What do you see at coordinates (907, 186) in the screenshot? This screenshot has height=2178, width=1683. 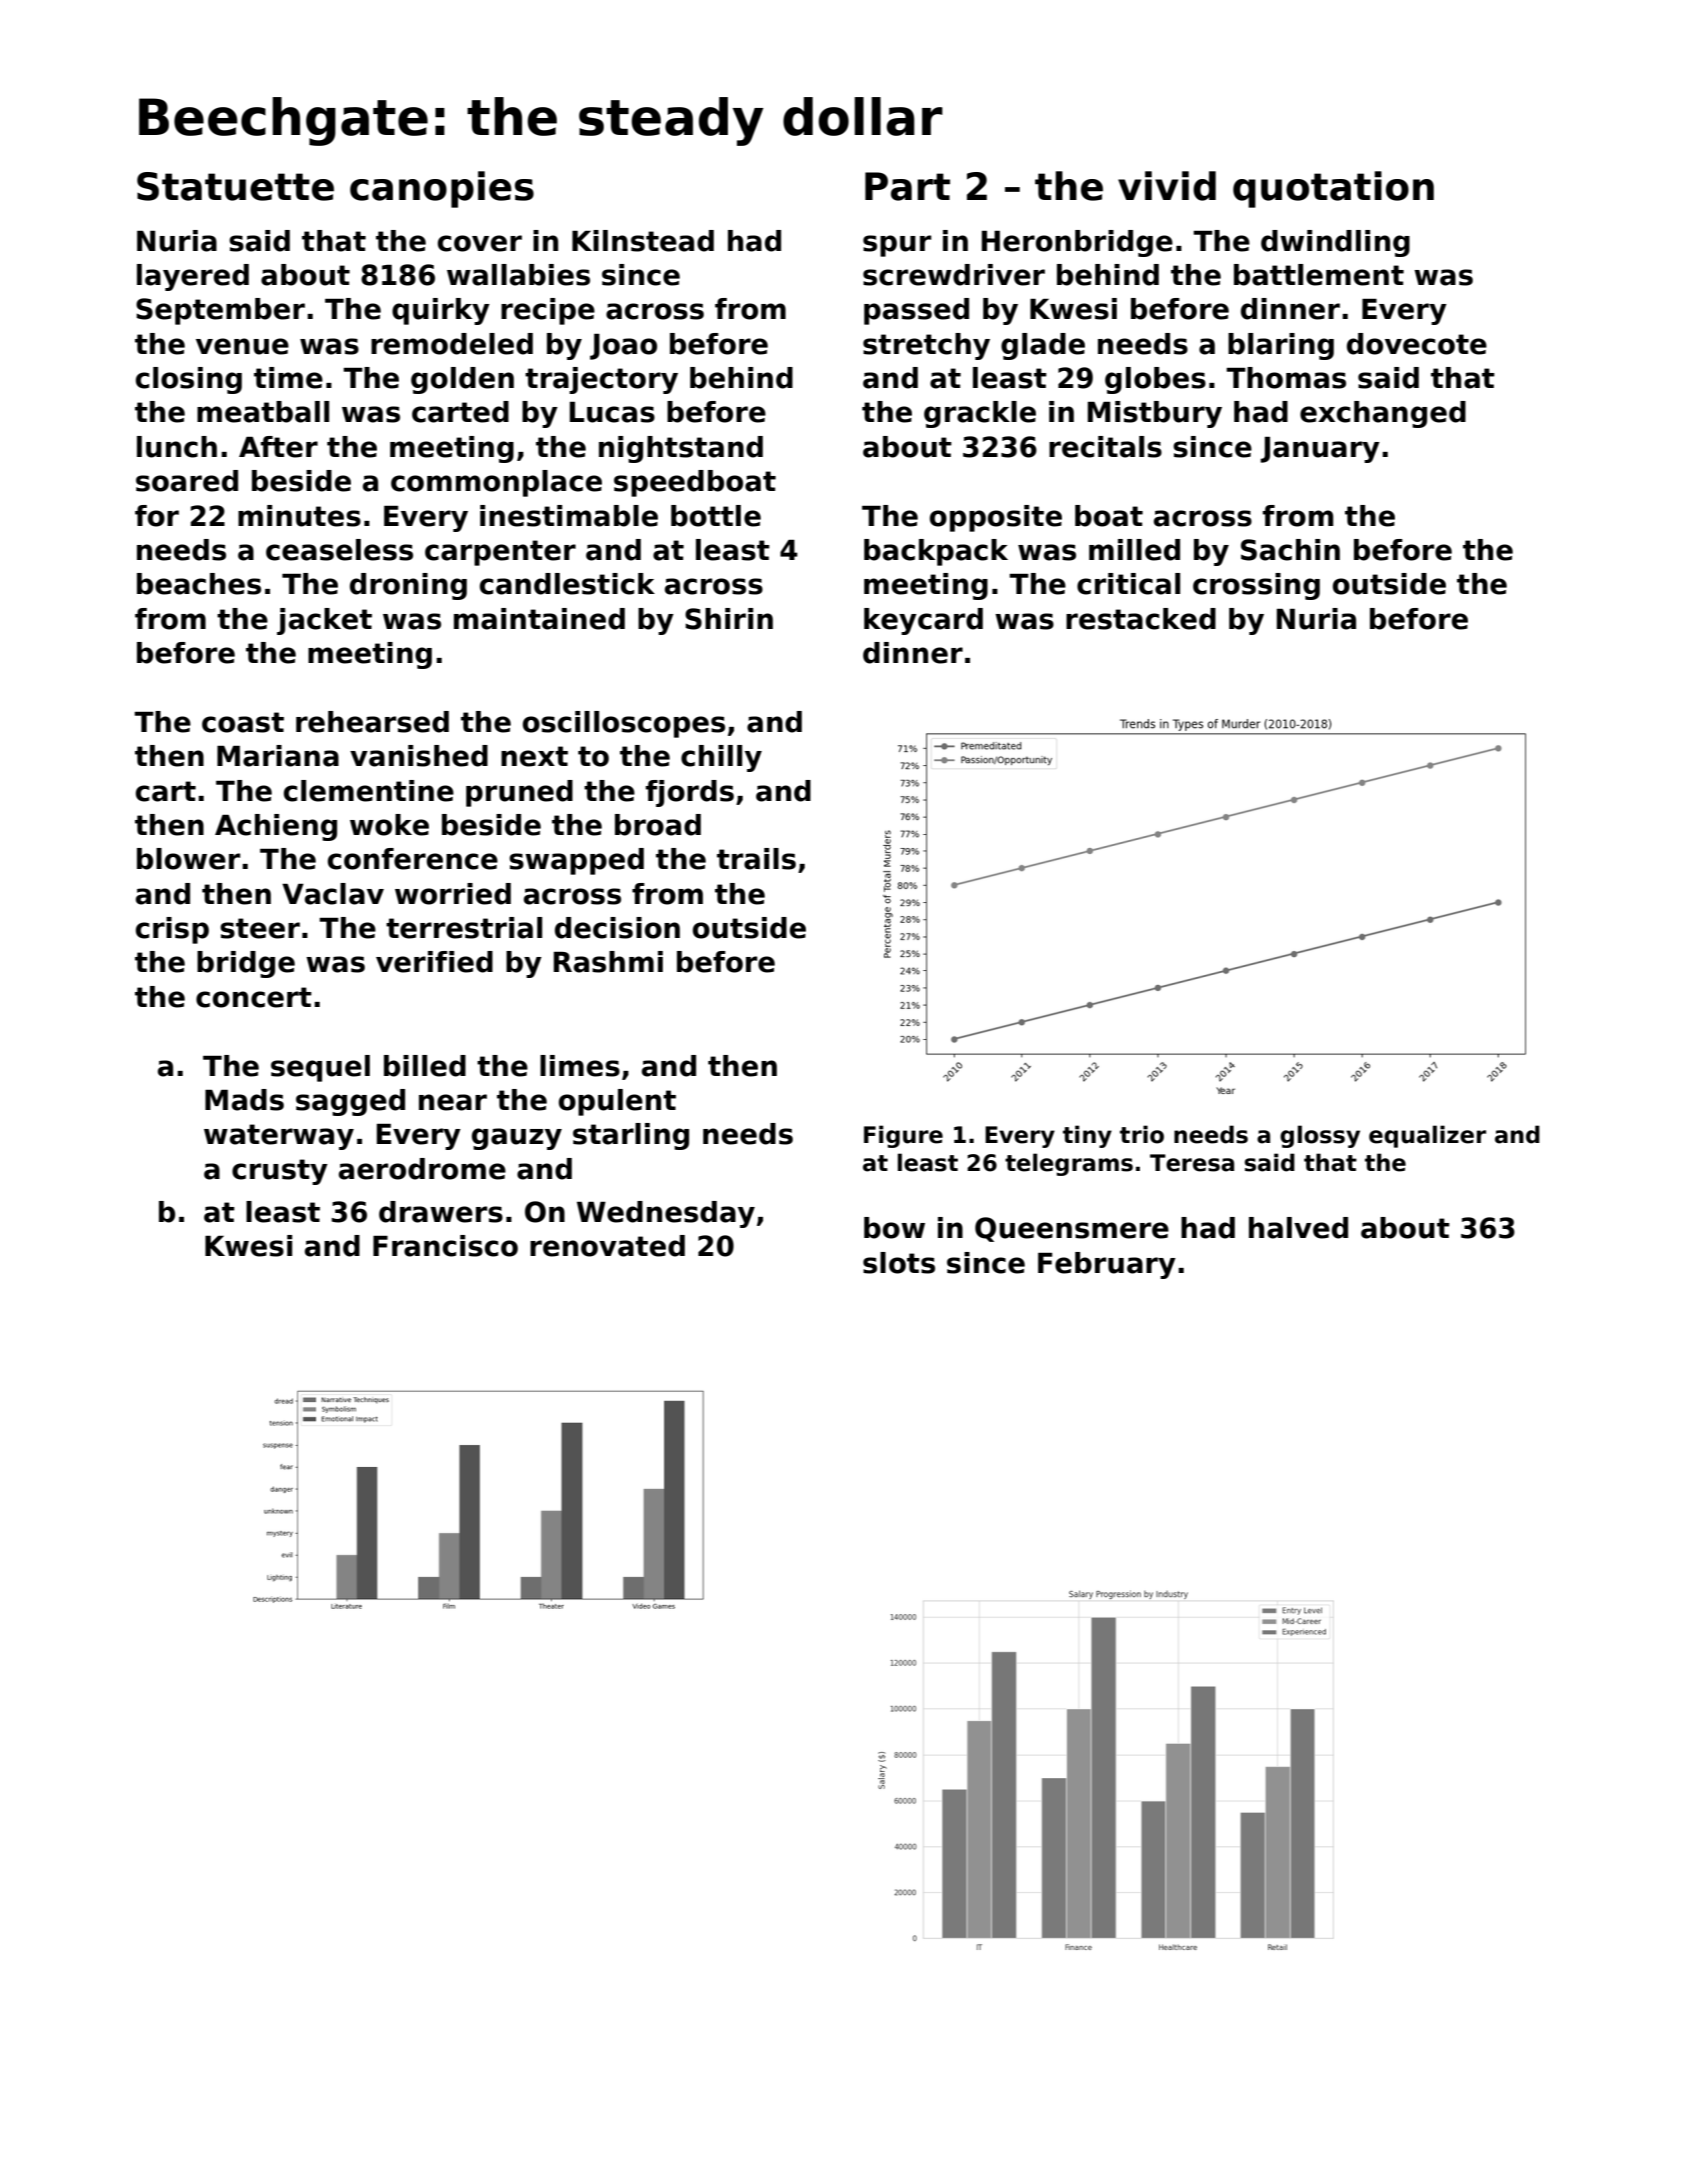 I see `Part` at bounding box center [907, 186].
